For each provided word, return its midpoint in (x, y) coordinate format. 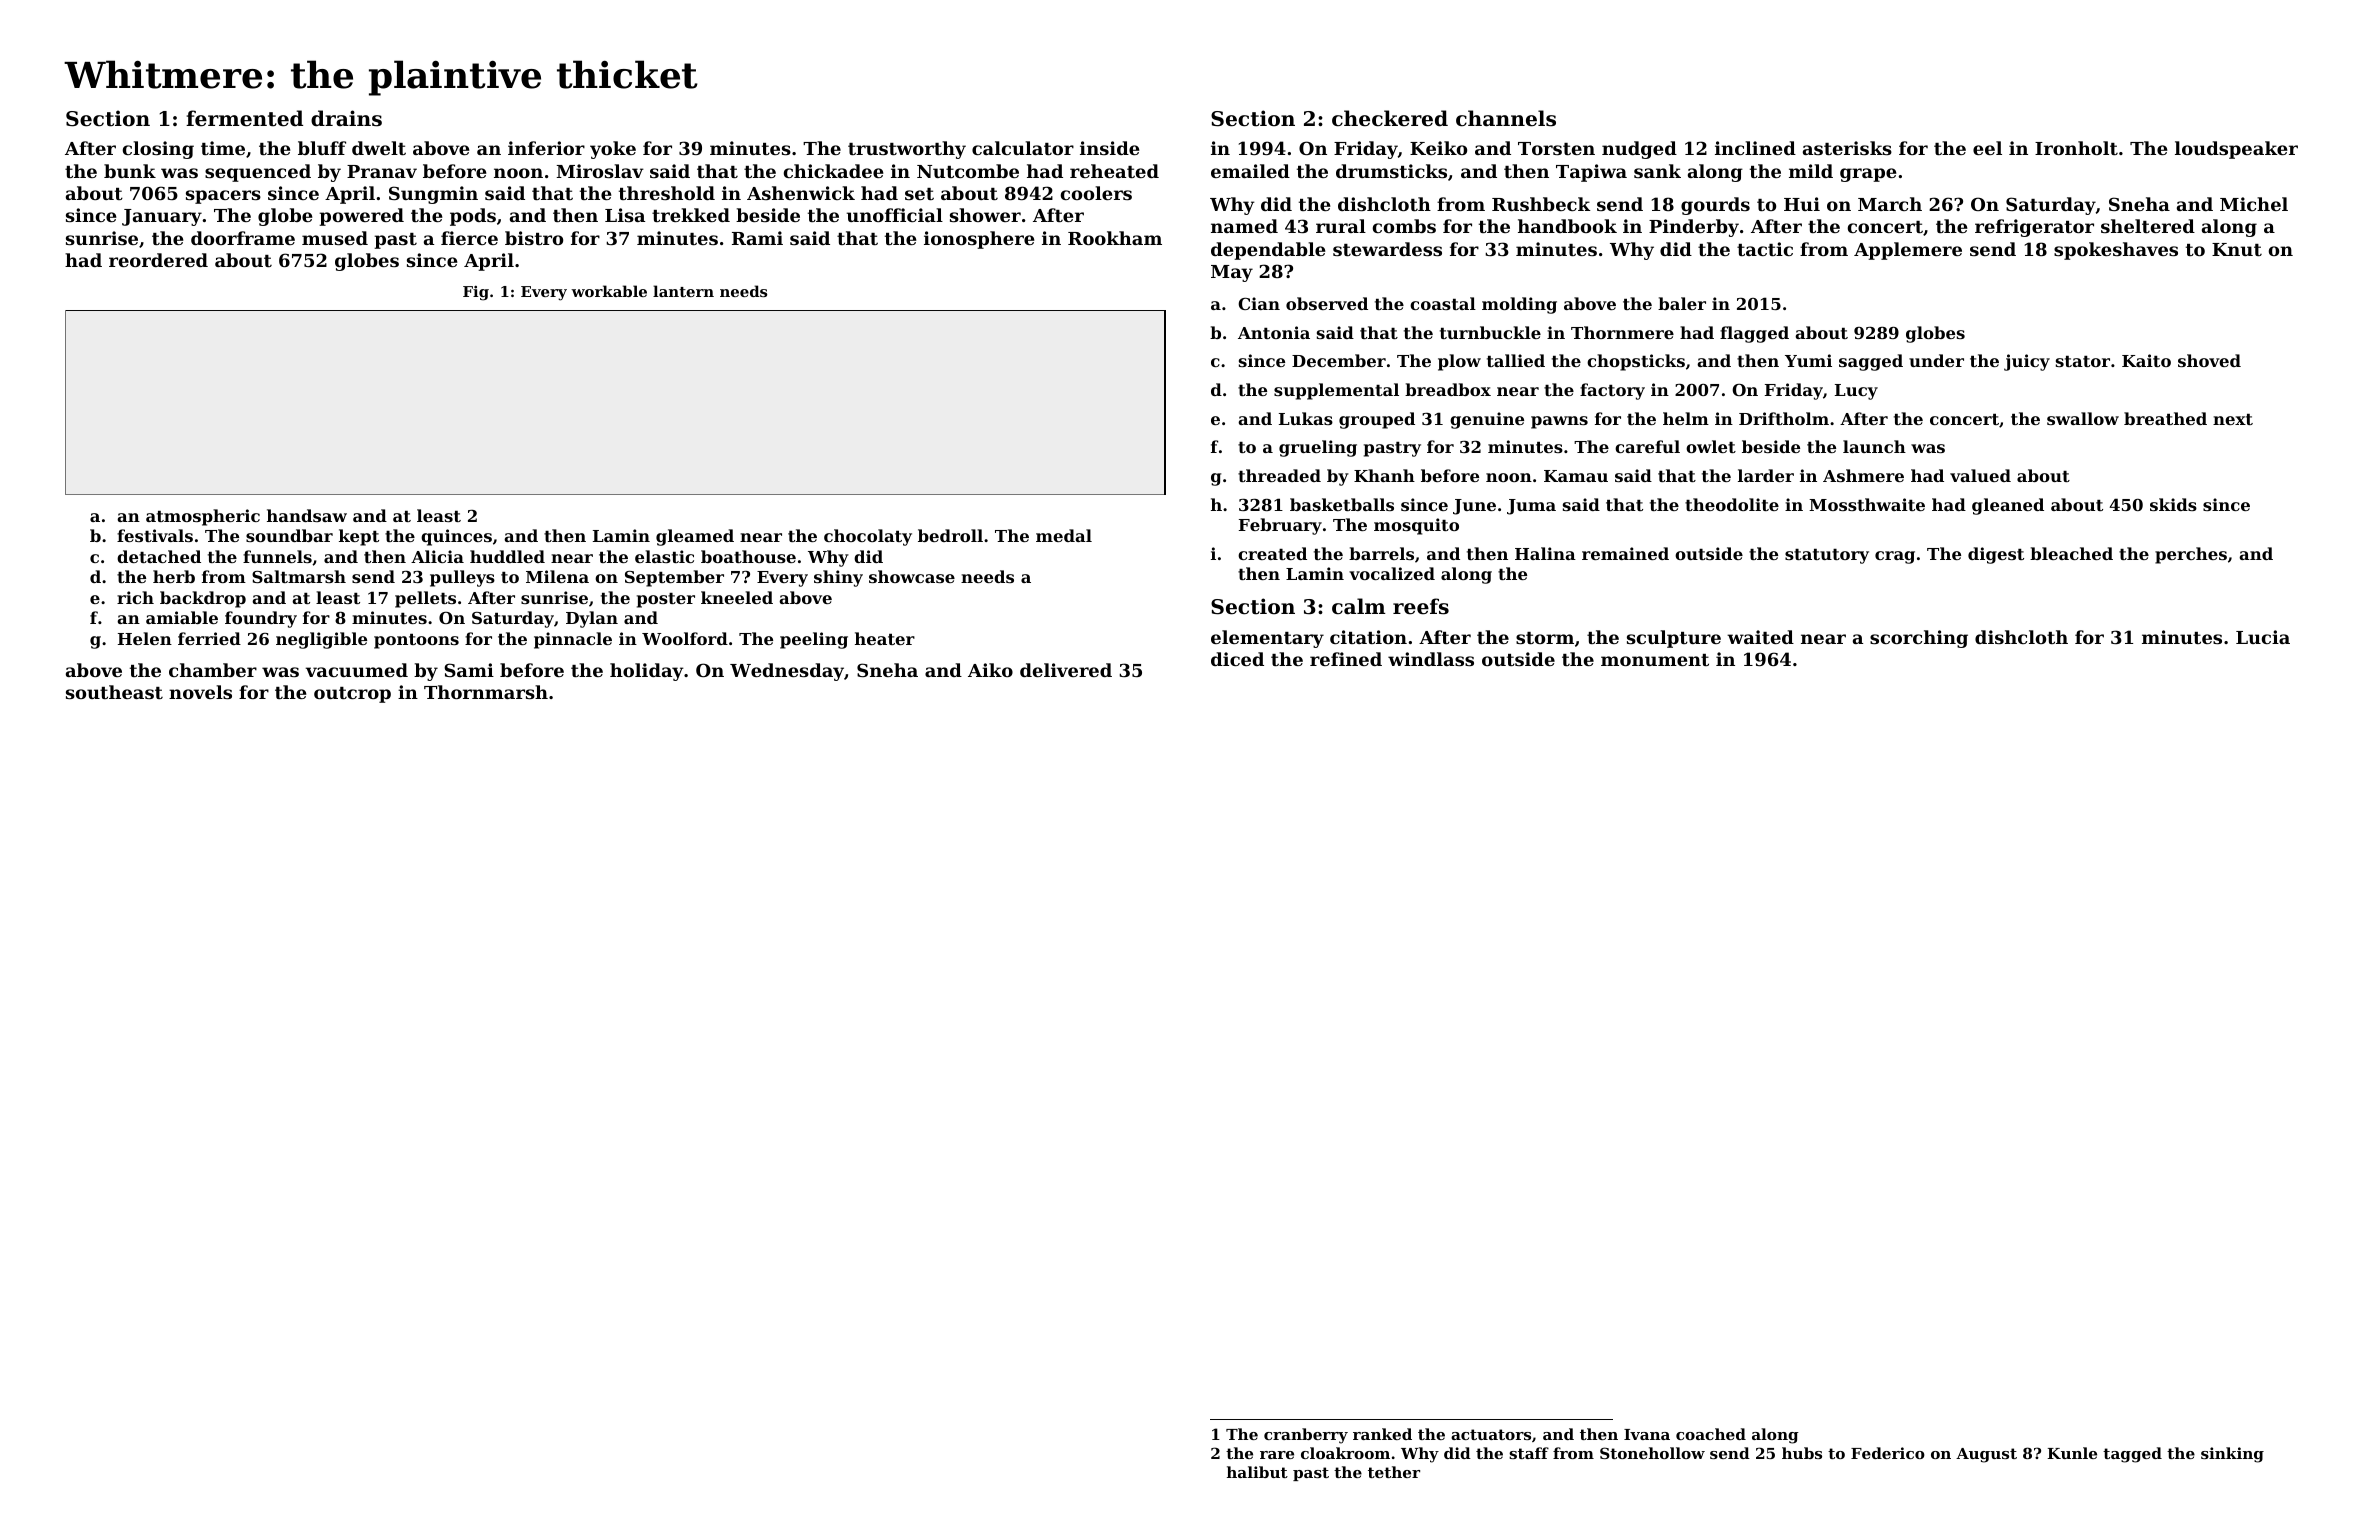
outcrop (352, 695)
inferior (546, 148)
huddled (507, 556)
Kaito (2146, 360)
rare (1277, 1455)
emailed (1250, 171)
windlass (1431, 659)
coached (1711, 1434)
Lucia (2263, 637)
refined (1346, 659)
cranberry (1306, 1436)
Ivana (1647, 1434)
